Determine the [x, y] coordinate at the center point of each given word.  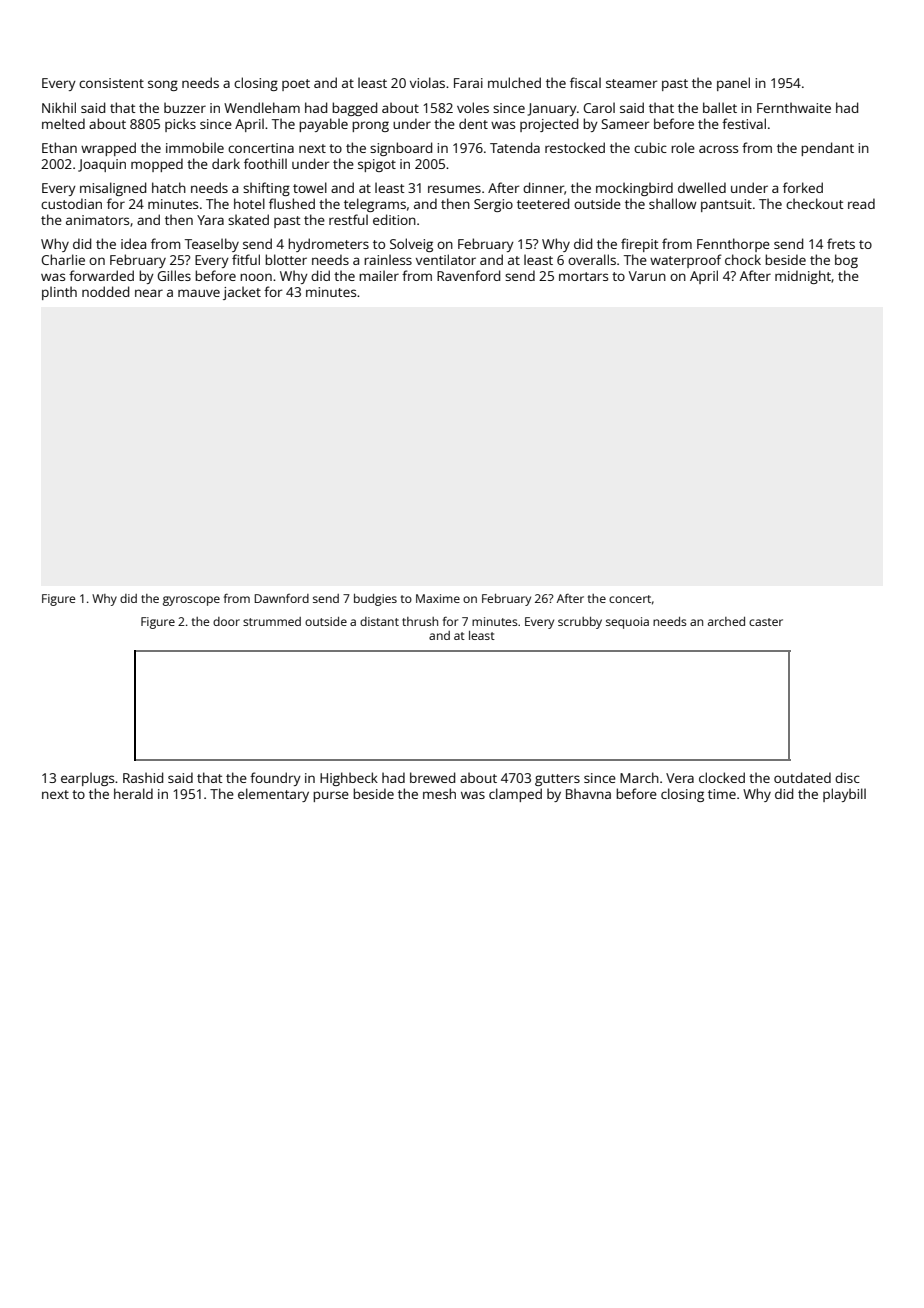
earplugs [87, 779]
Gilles [174, 275]
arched [726, 621]
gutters [557, 780]
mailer [379, 275]
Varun [647, 276]
